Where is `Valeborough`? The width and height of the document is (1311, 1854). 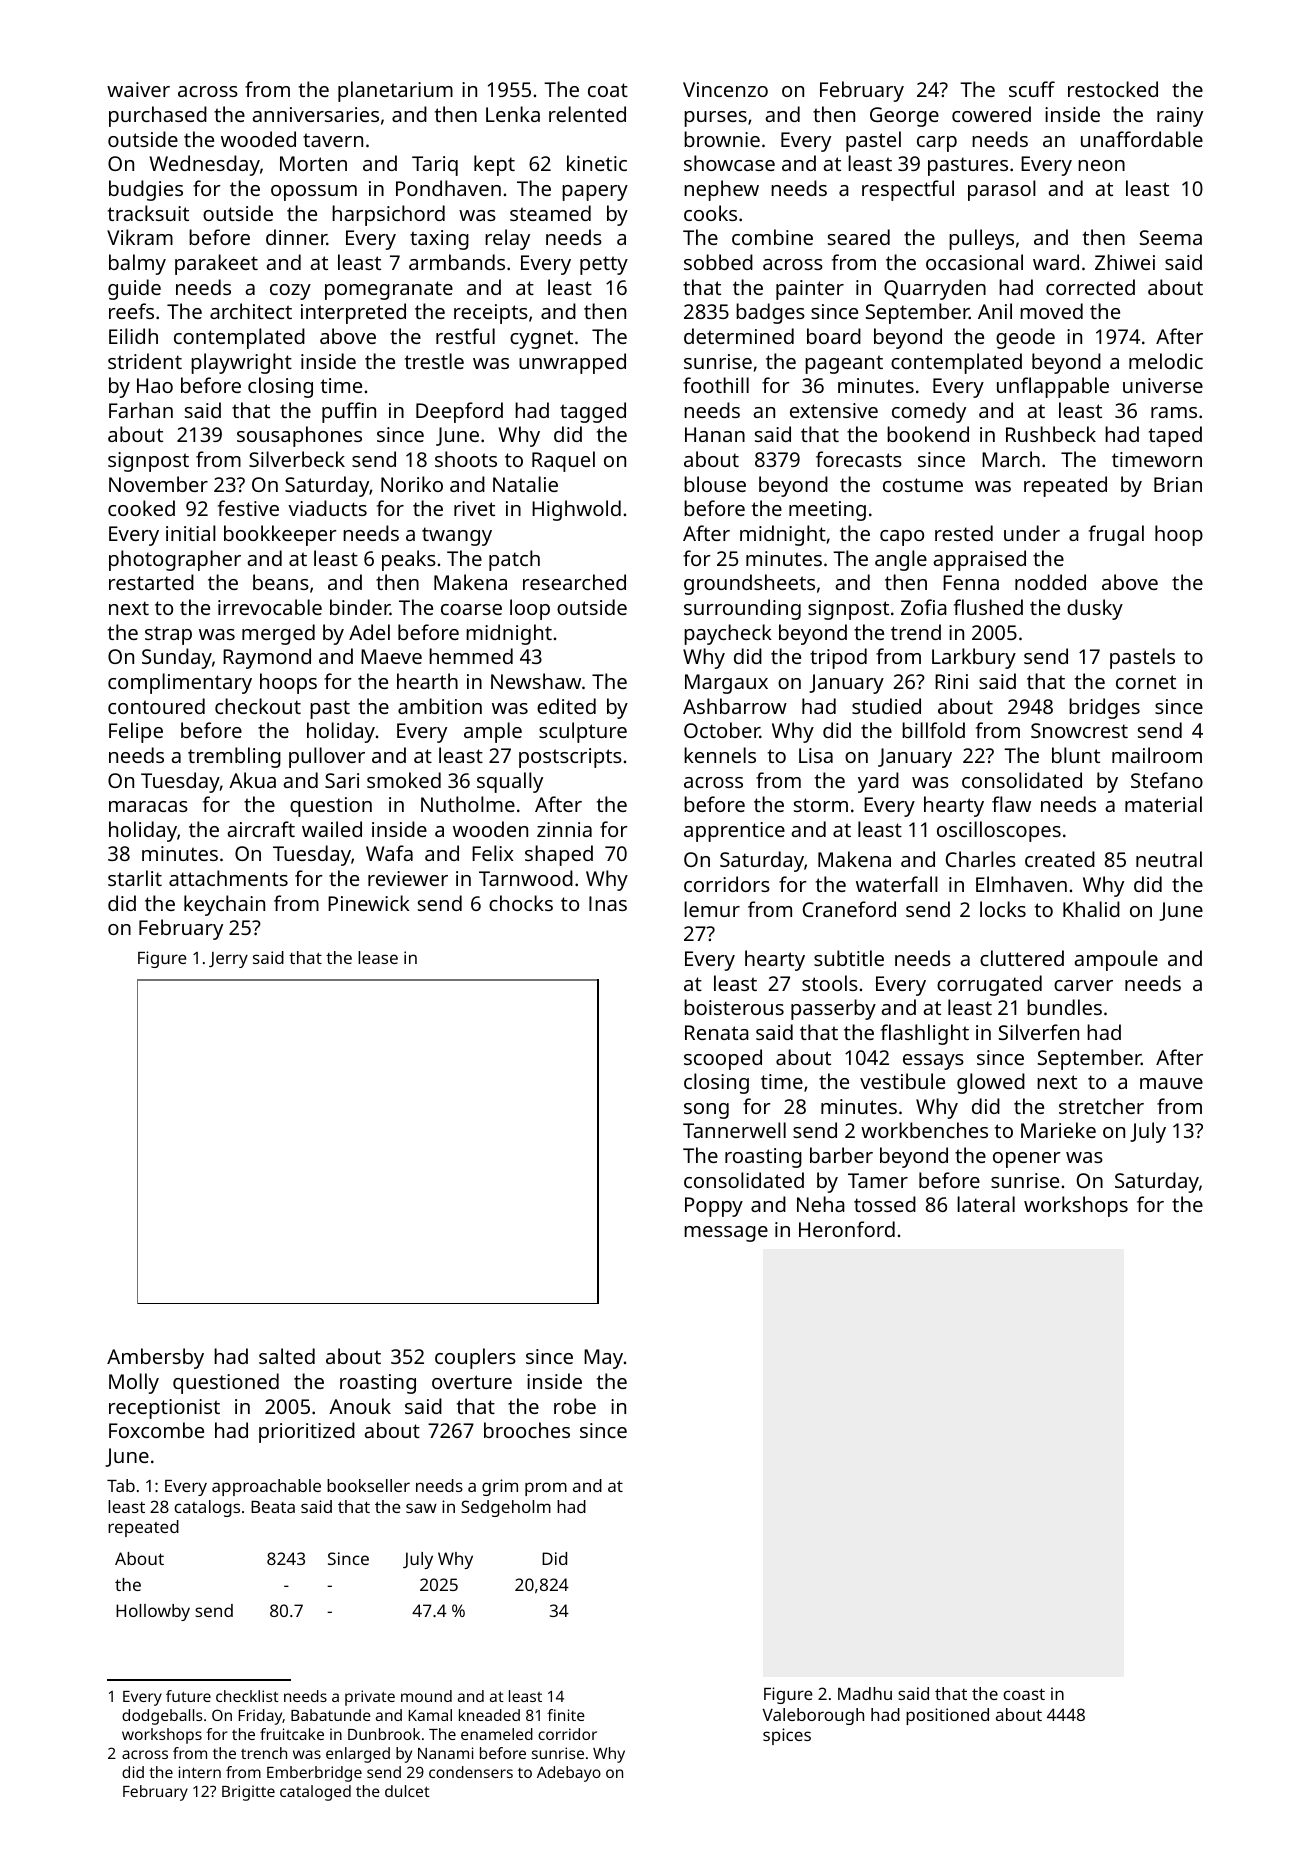
Valeborough is located at coordinates (813, 1716).
